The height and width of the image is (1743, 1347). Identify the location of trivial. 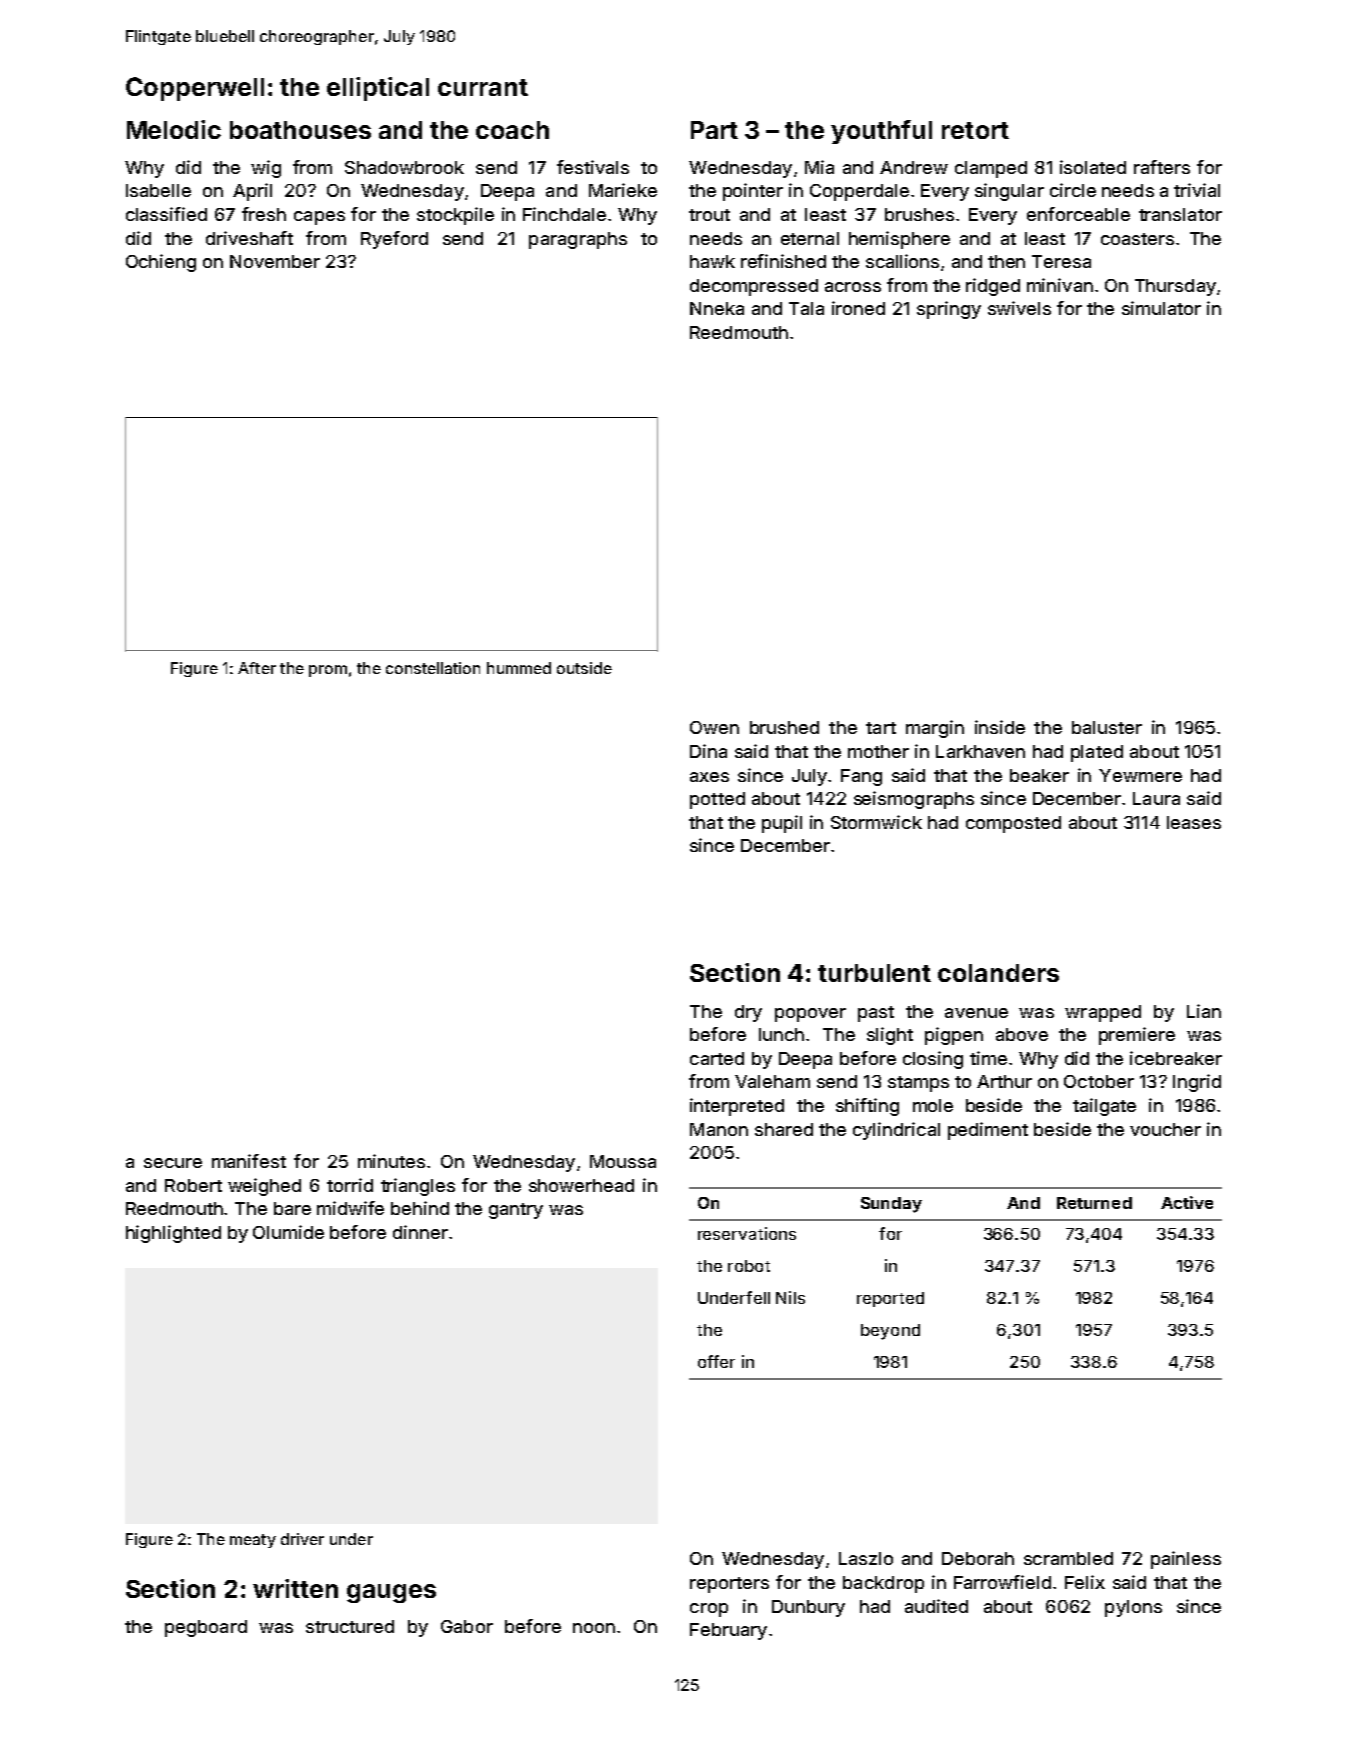
(1197, 190).
